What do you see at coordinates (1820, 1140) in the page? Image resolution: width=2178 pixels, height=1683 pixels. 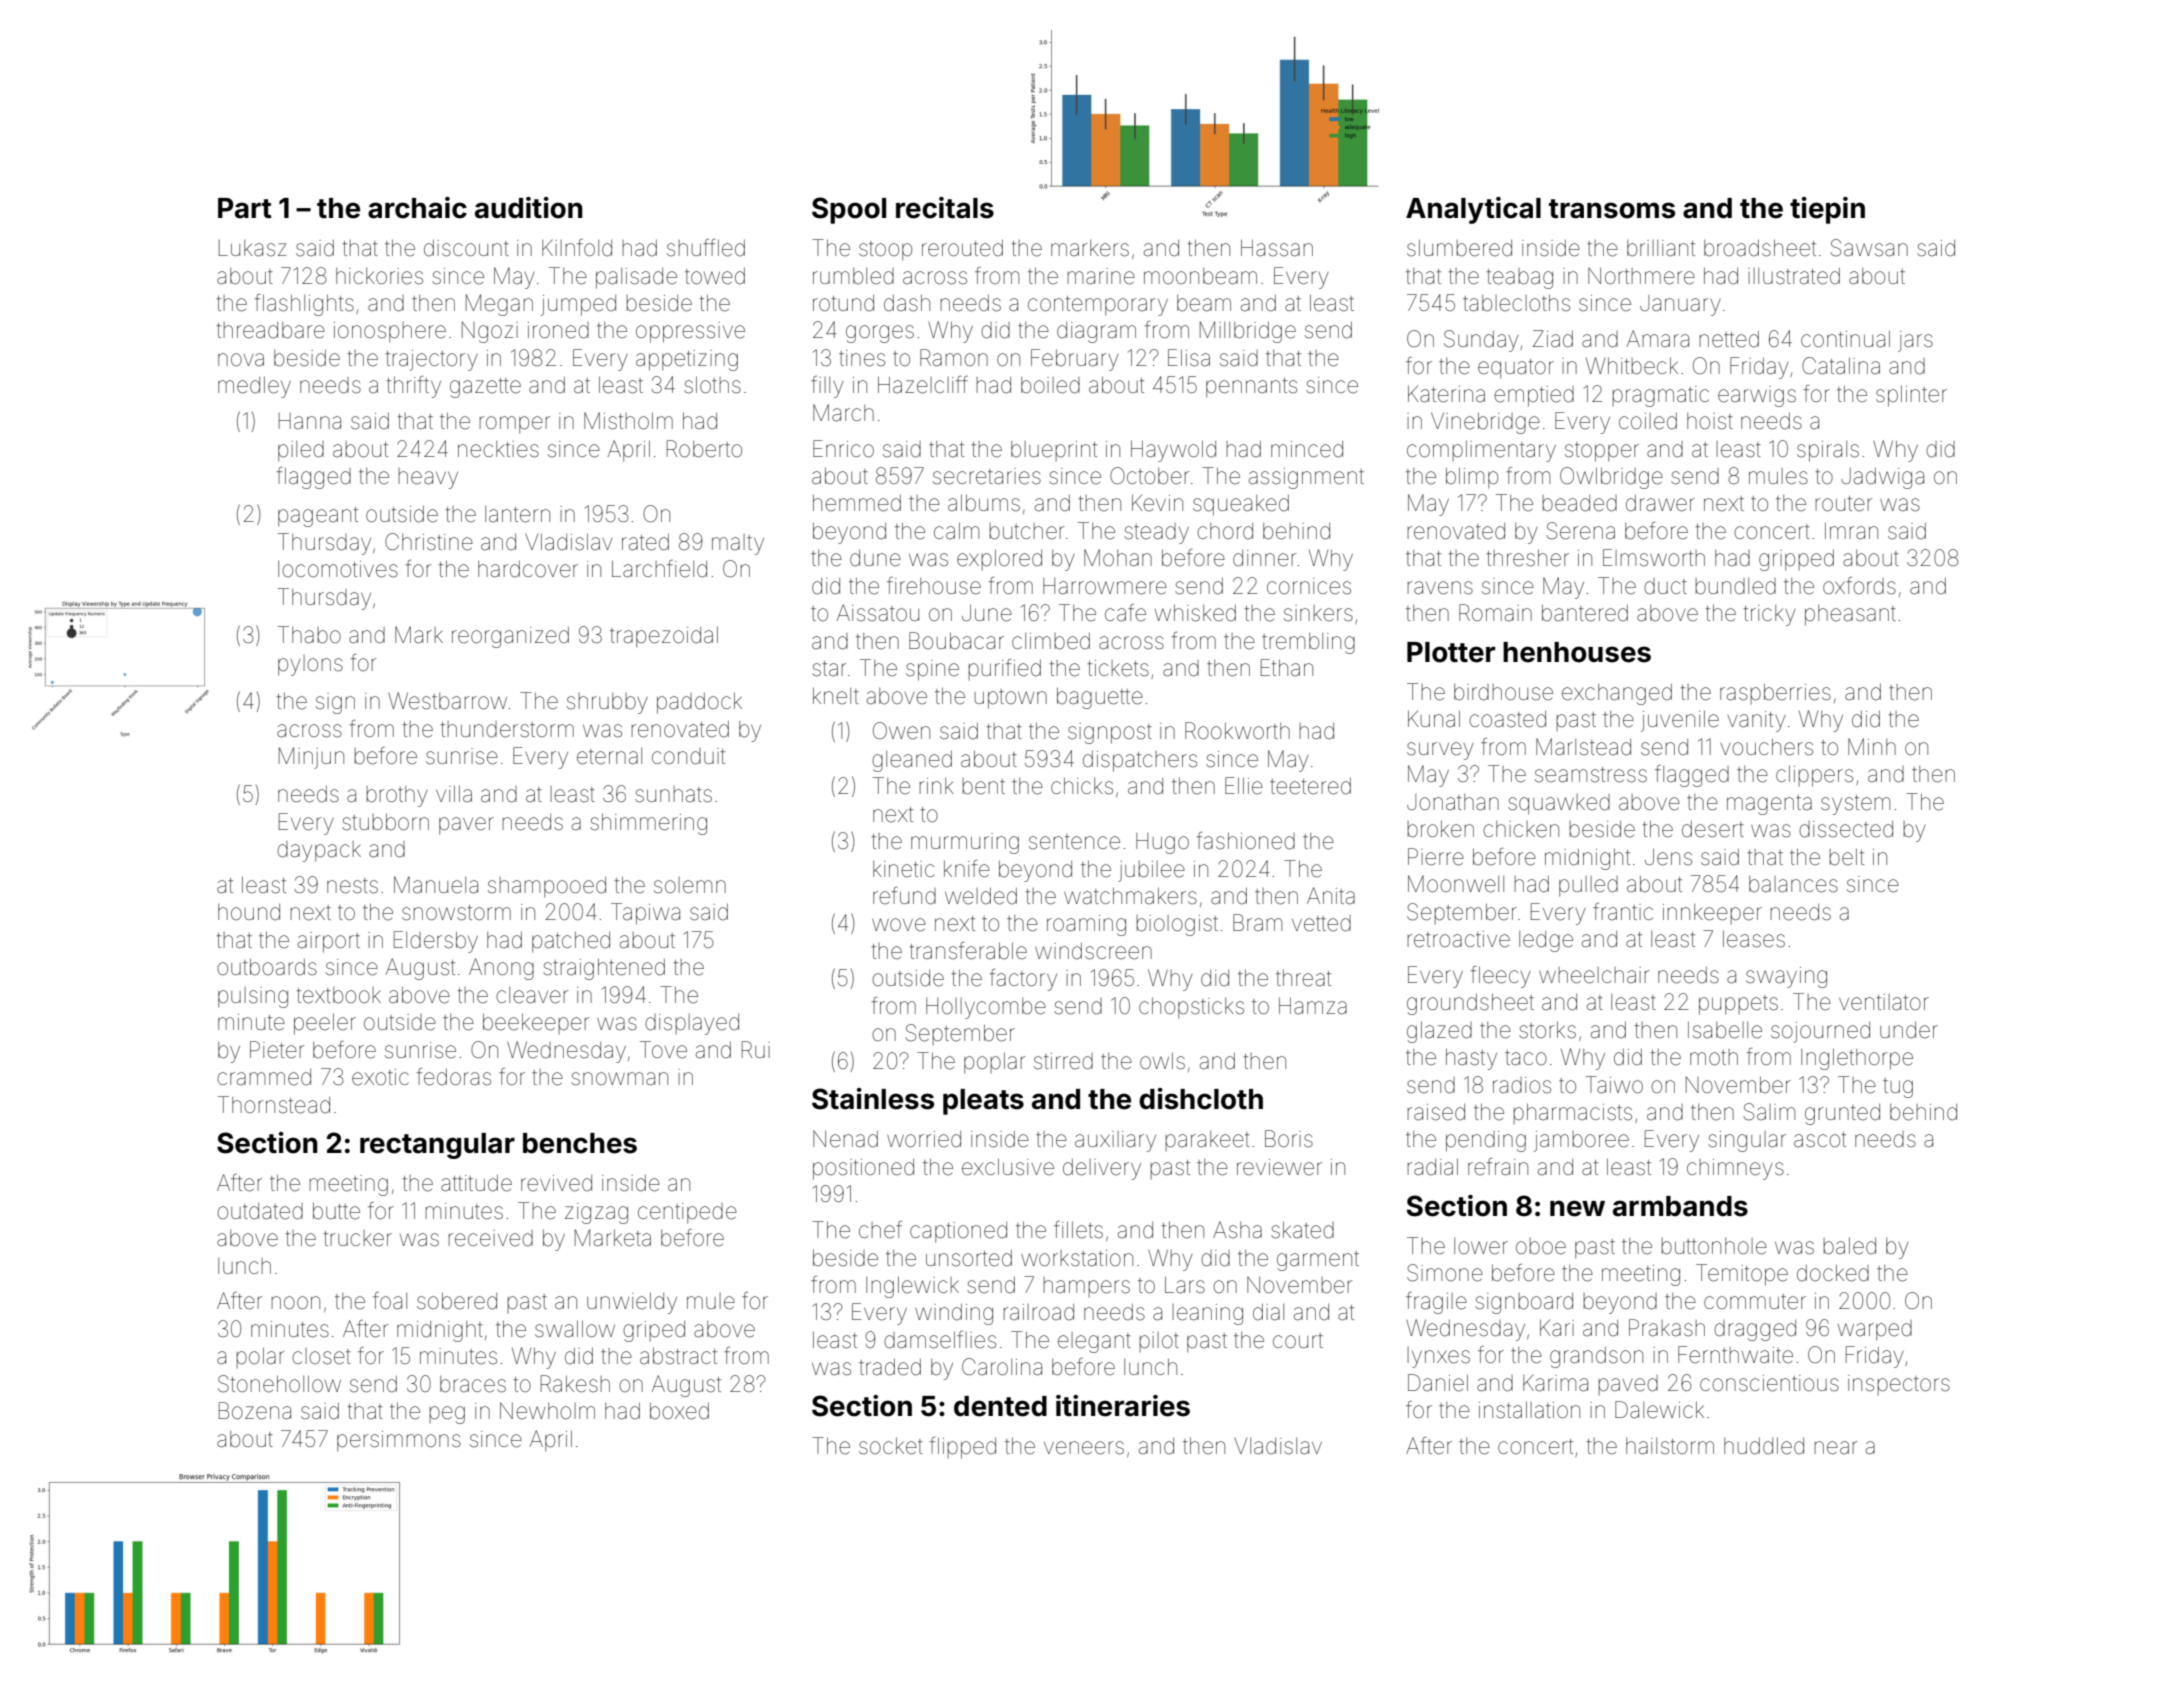 I see `ascot` at bounding box center [1820, 1140].
